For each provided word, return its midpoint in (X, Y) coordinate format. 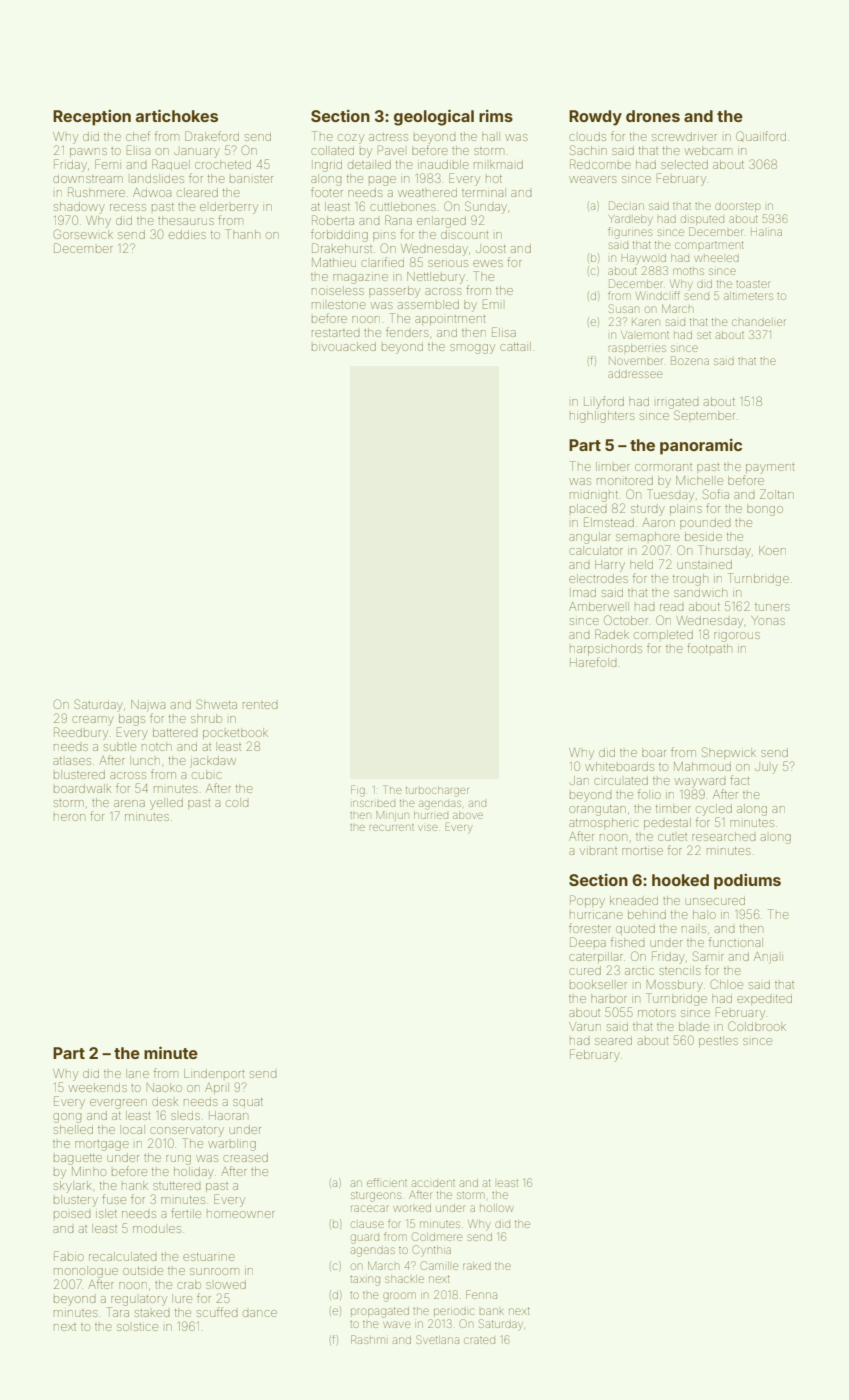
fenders (407, 332)
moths (688, 271)
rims (496, 116)
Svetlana (437, 1339)
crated (479, 1340)
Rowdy (595, 118)
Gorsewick (83, 234)
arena (129, 803)
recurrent (392, 827)
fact (739, 780)
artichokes (177, 115)
